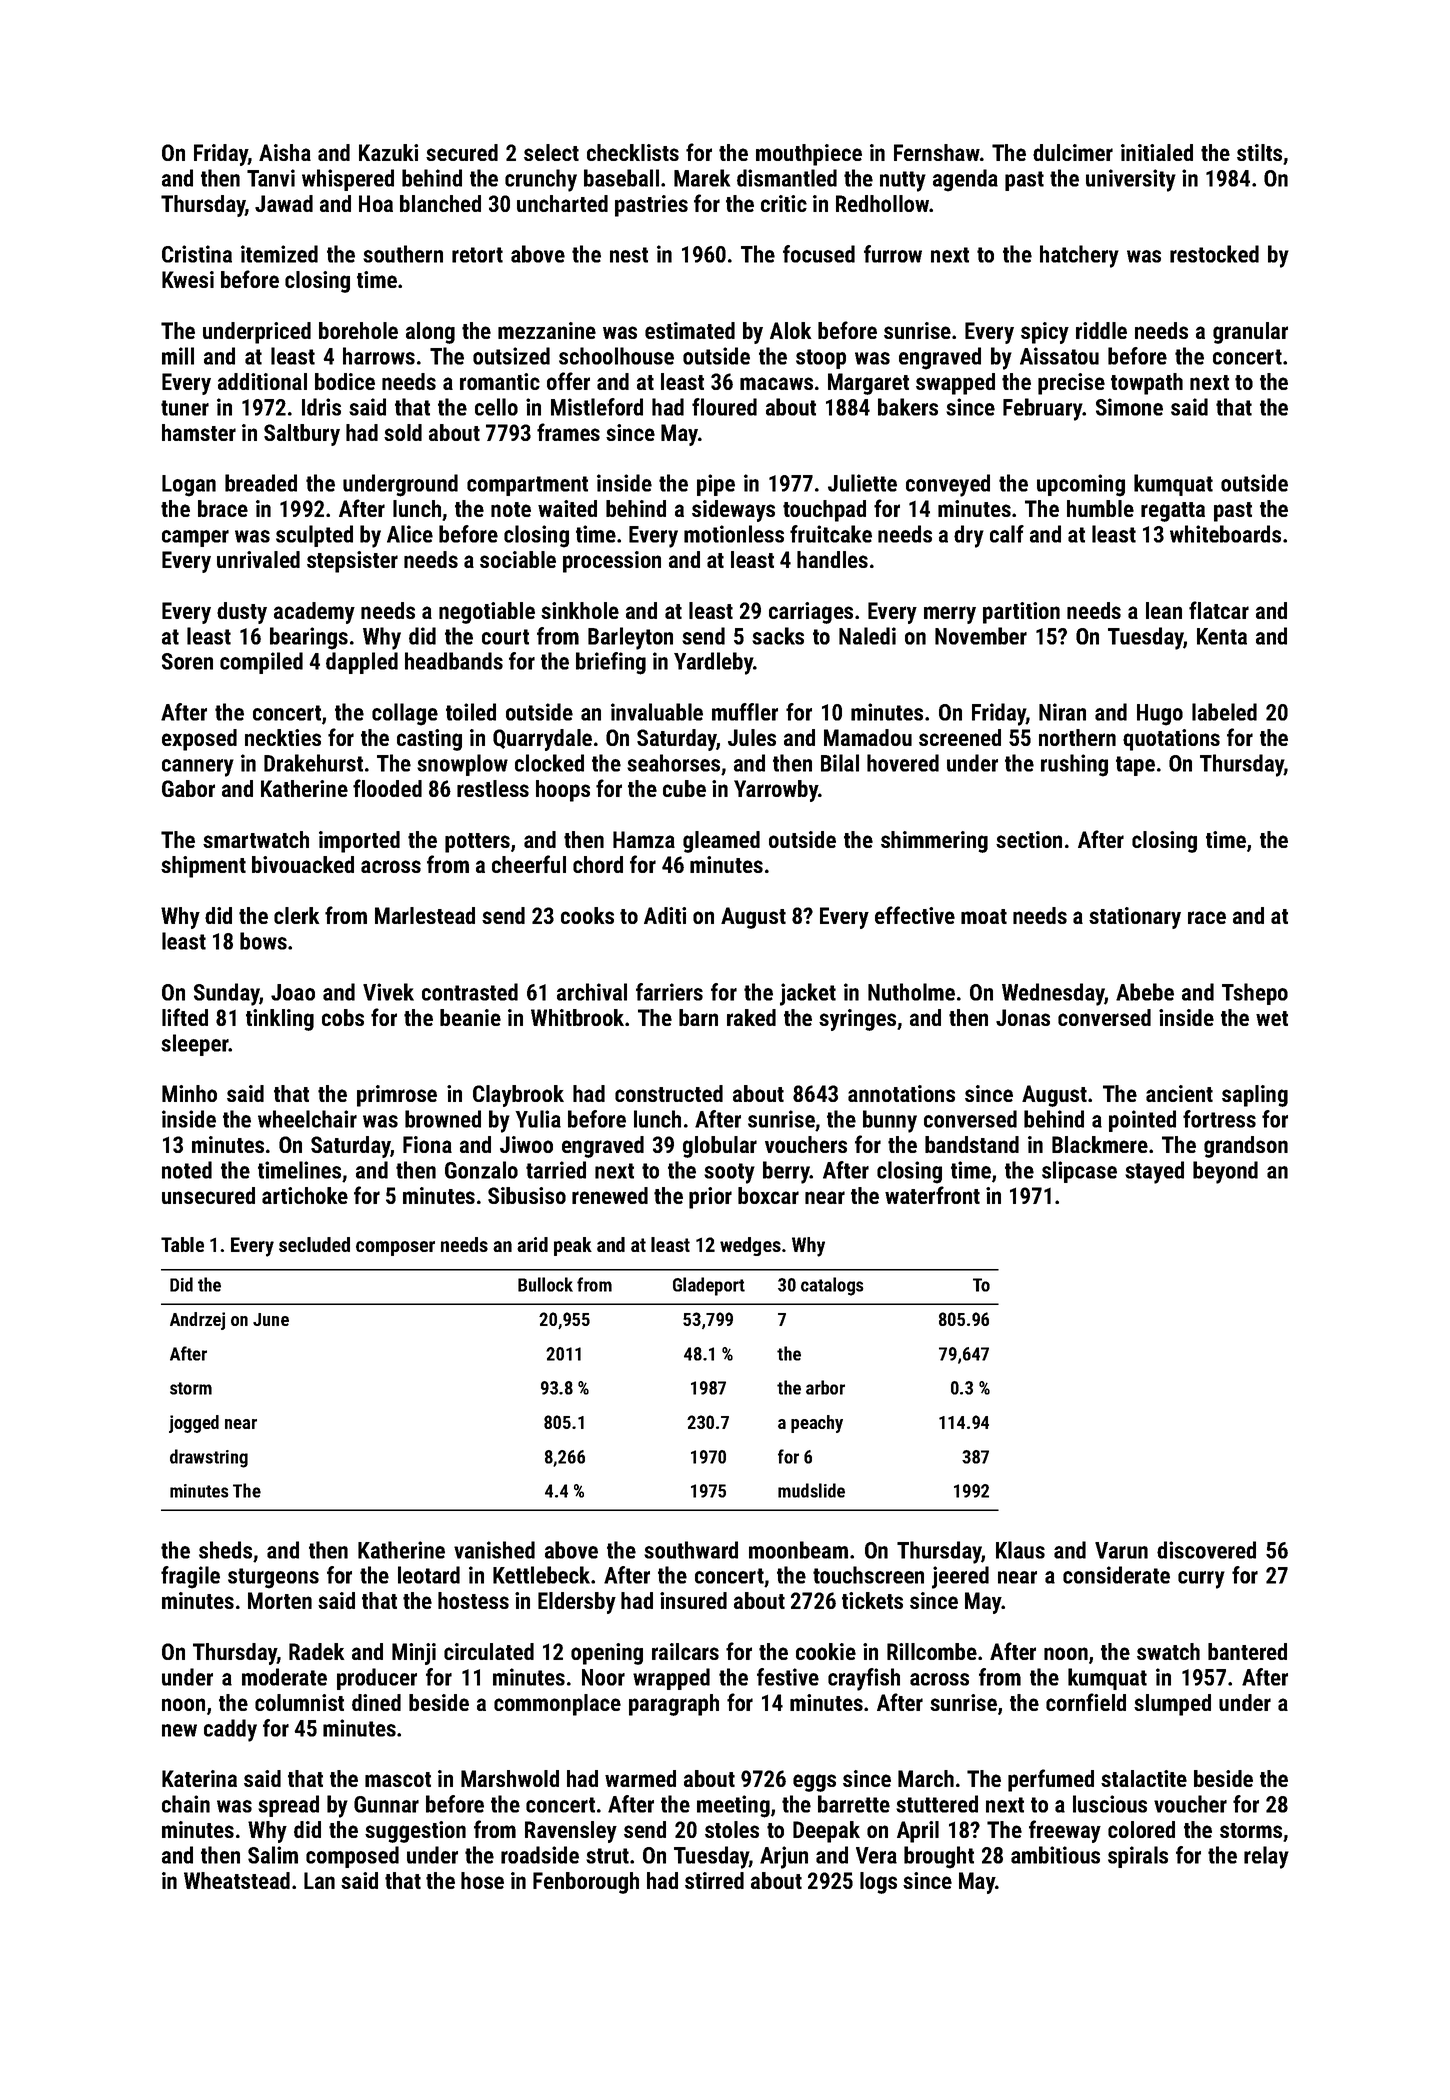  What do you see at coordinates (840, 763) in the document?
I see `Bilal` at bounding box center [840, 763].
